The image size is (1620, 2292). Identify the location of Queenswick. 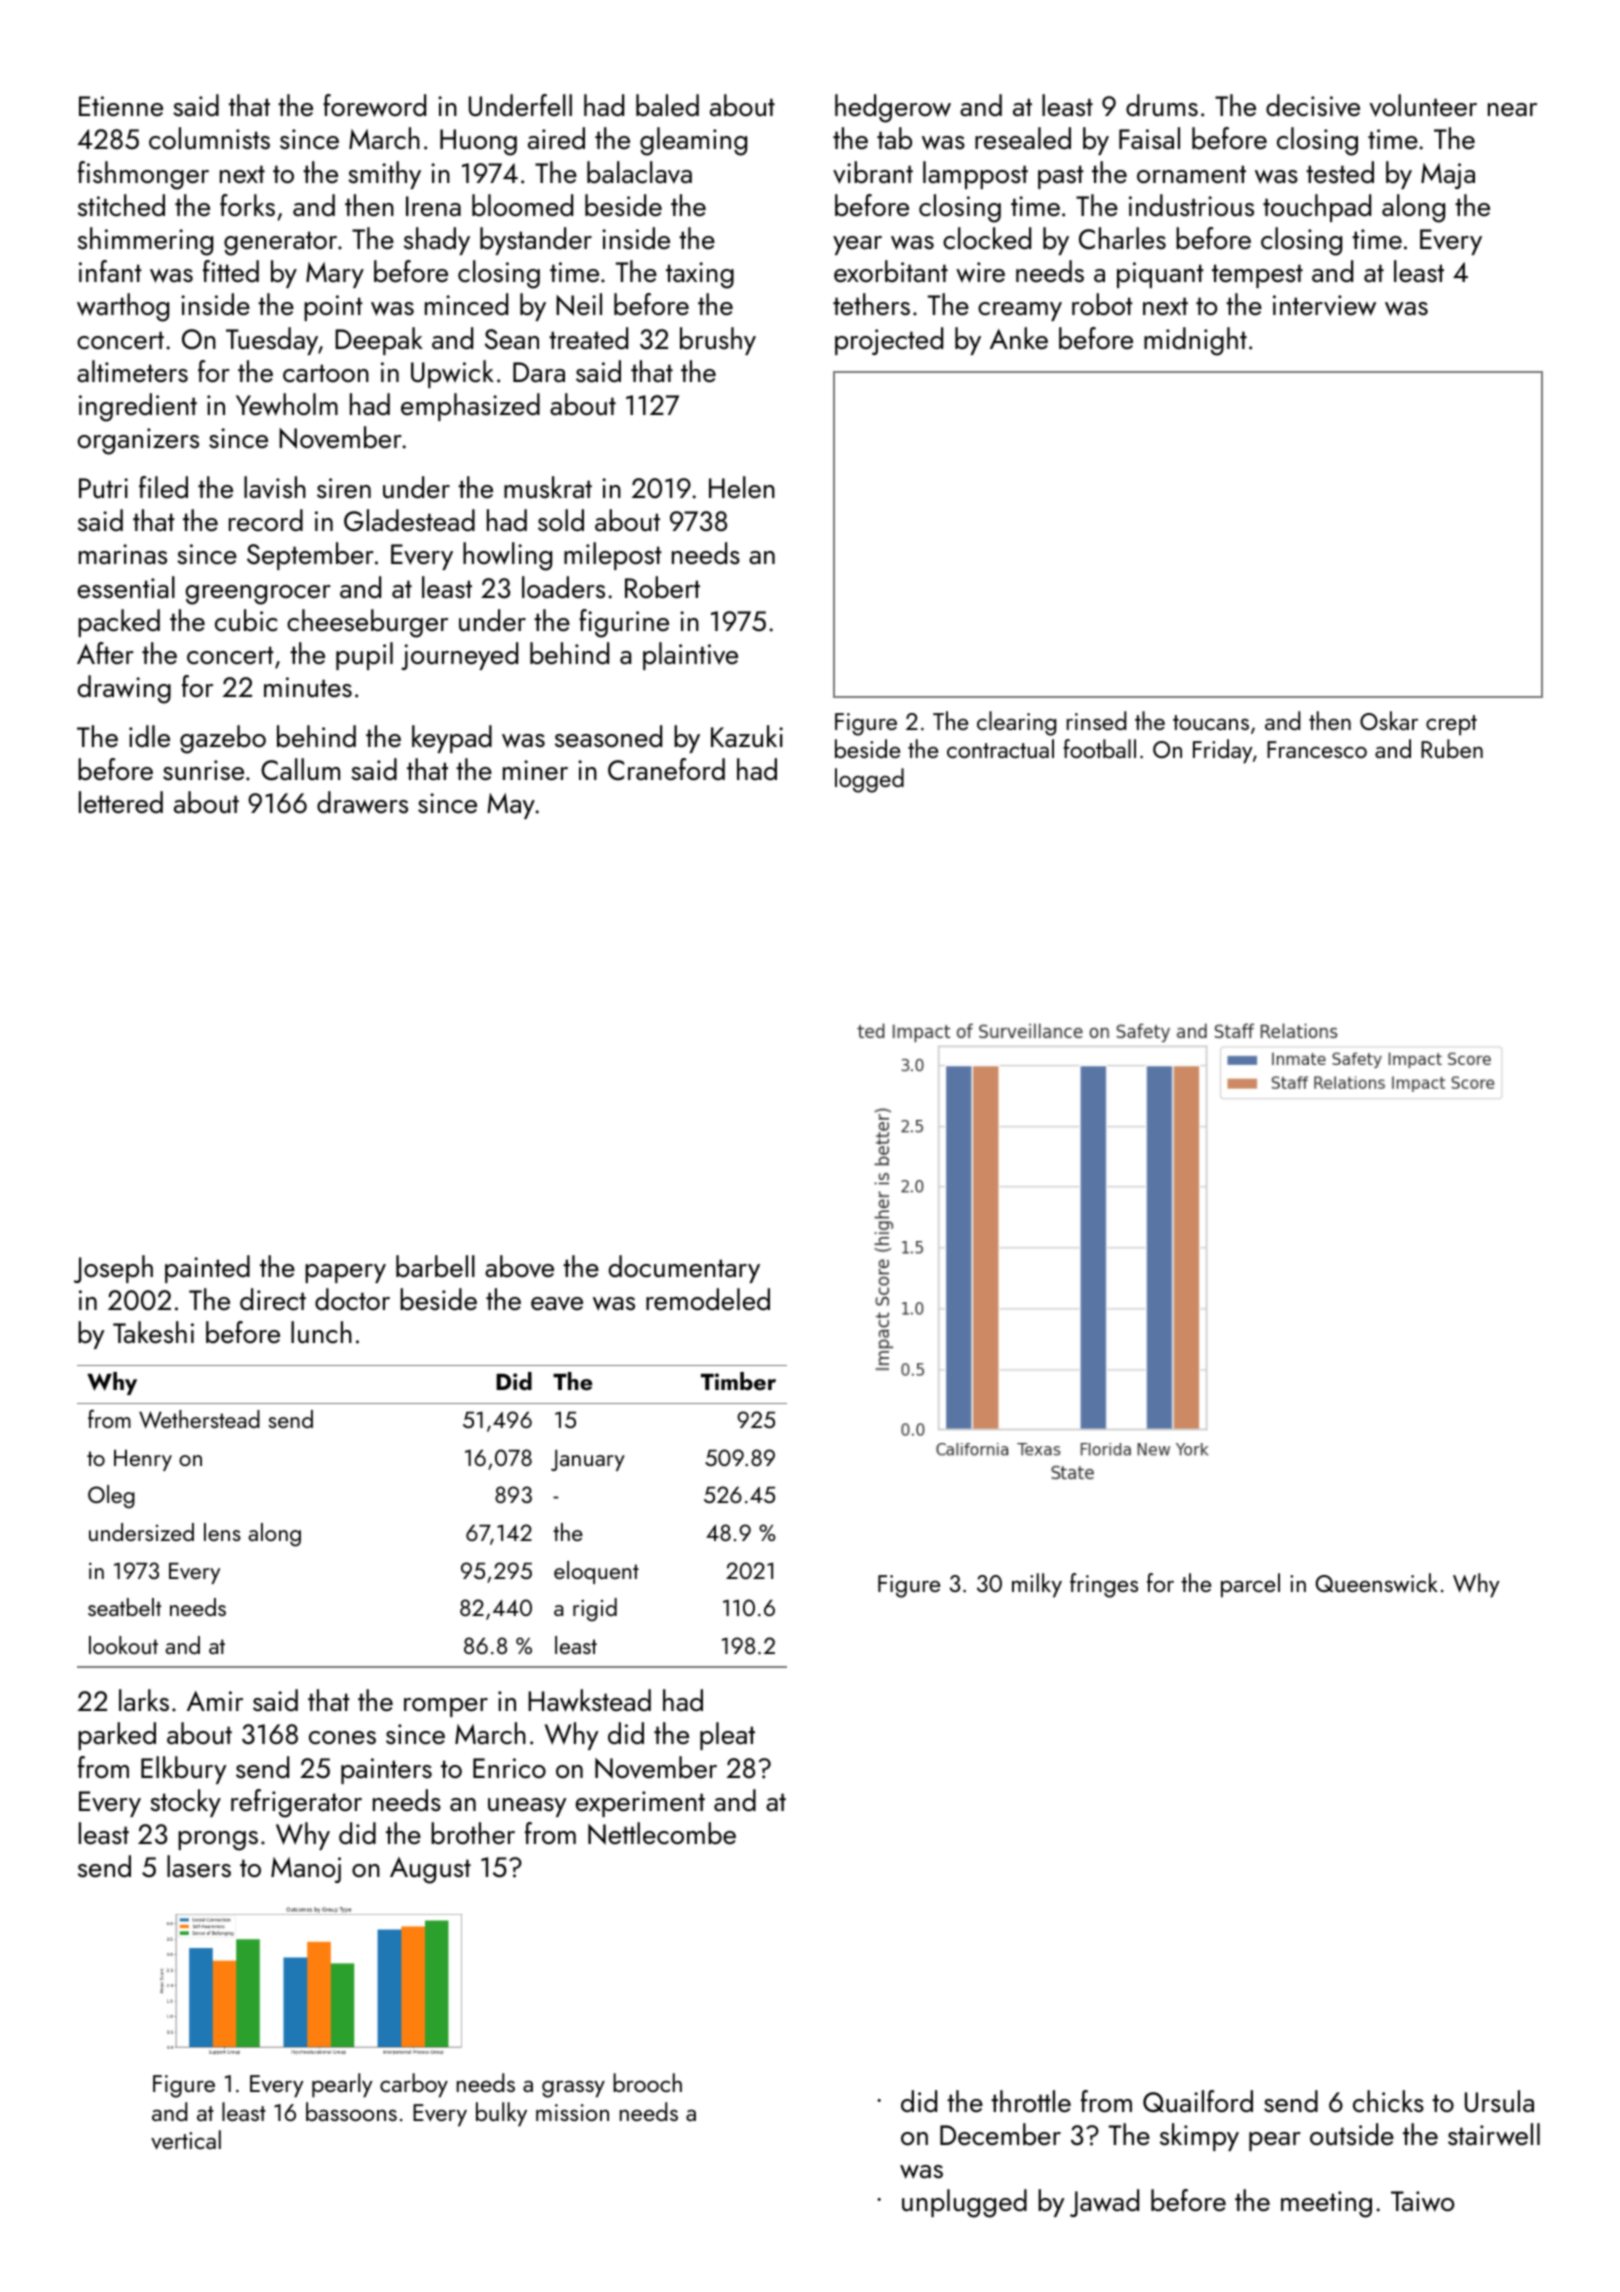
(1376, 1583).
